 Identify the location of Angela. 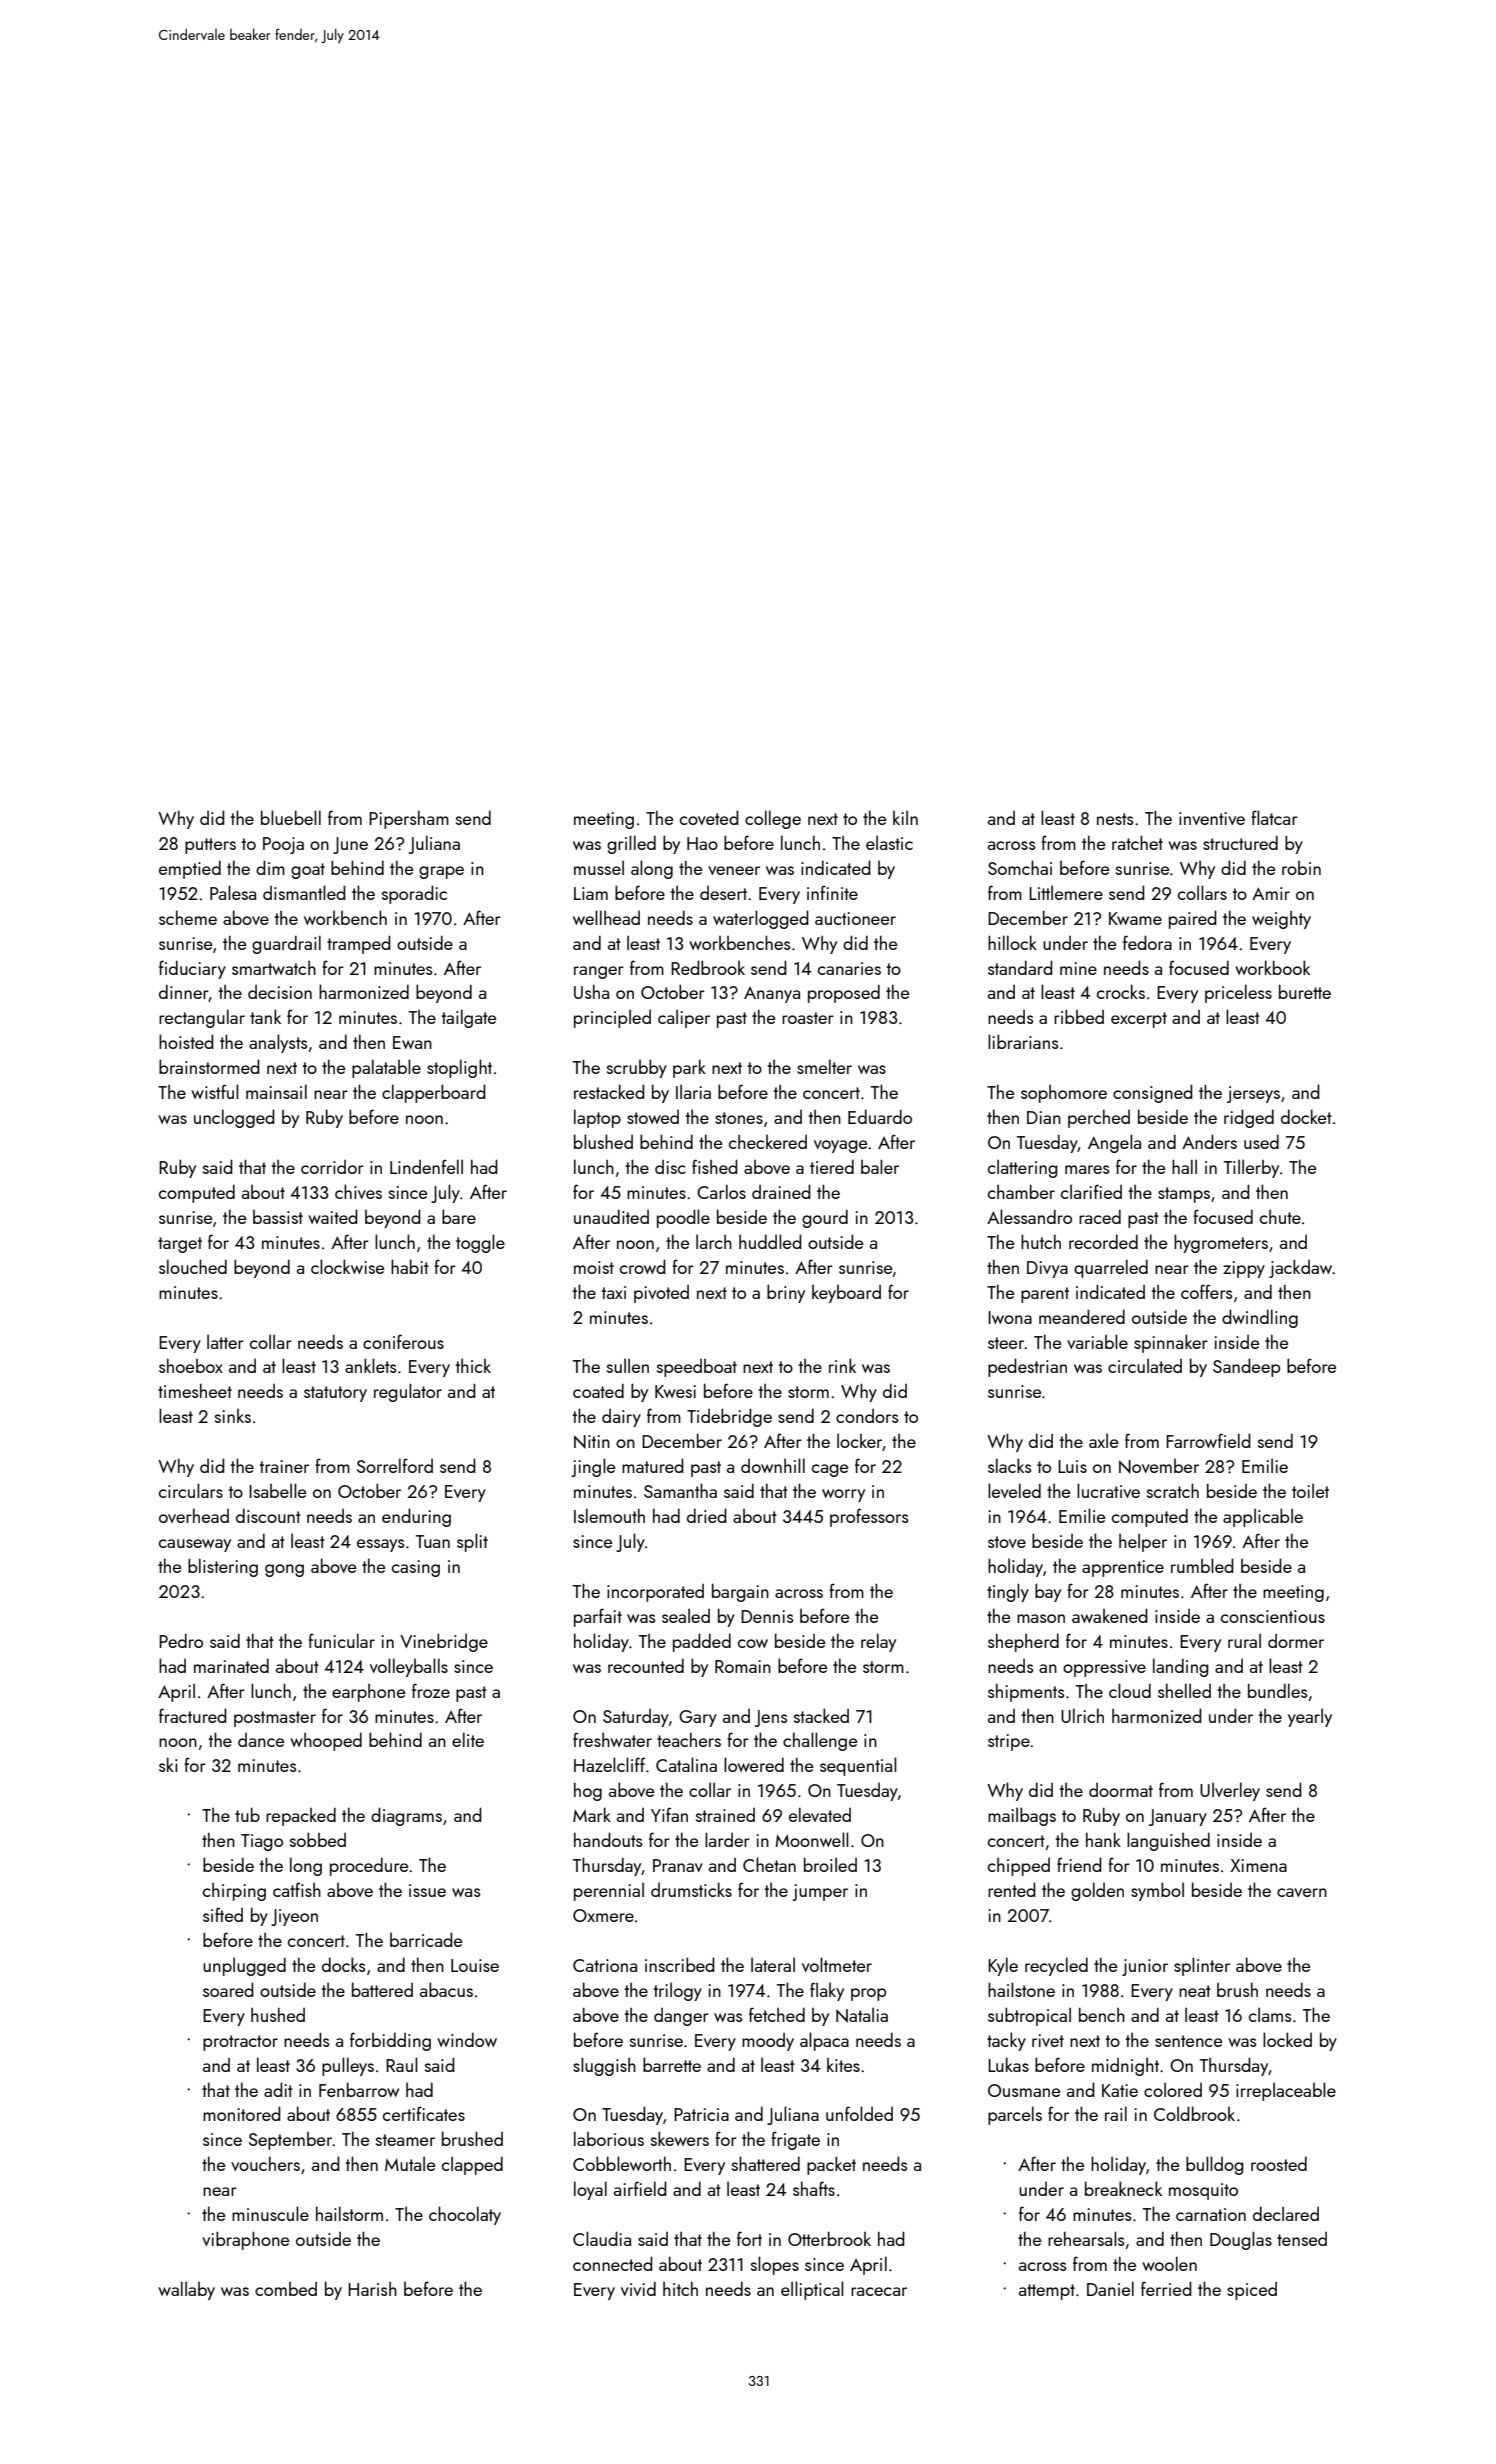
(1114, 1143).
